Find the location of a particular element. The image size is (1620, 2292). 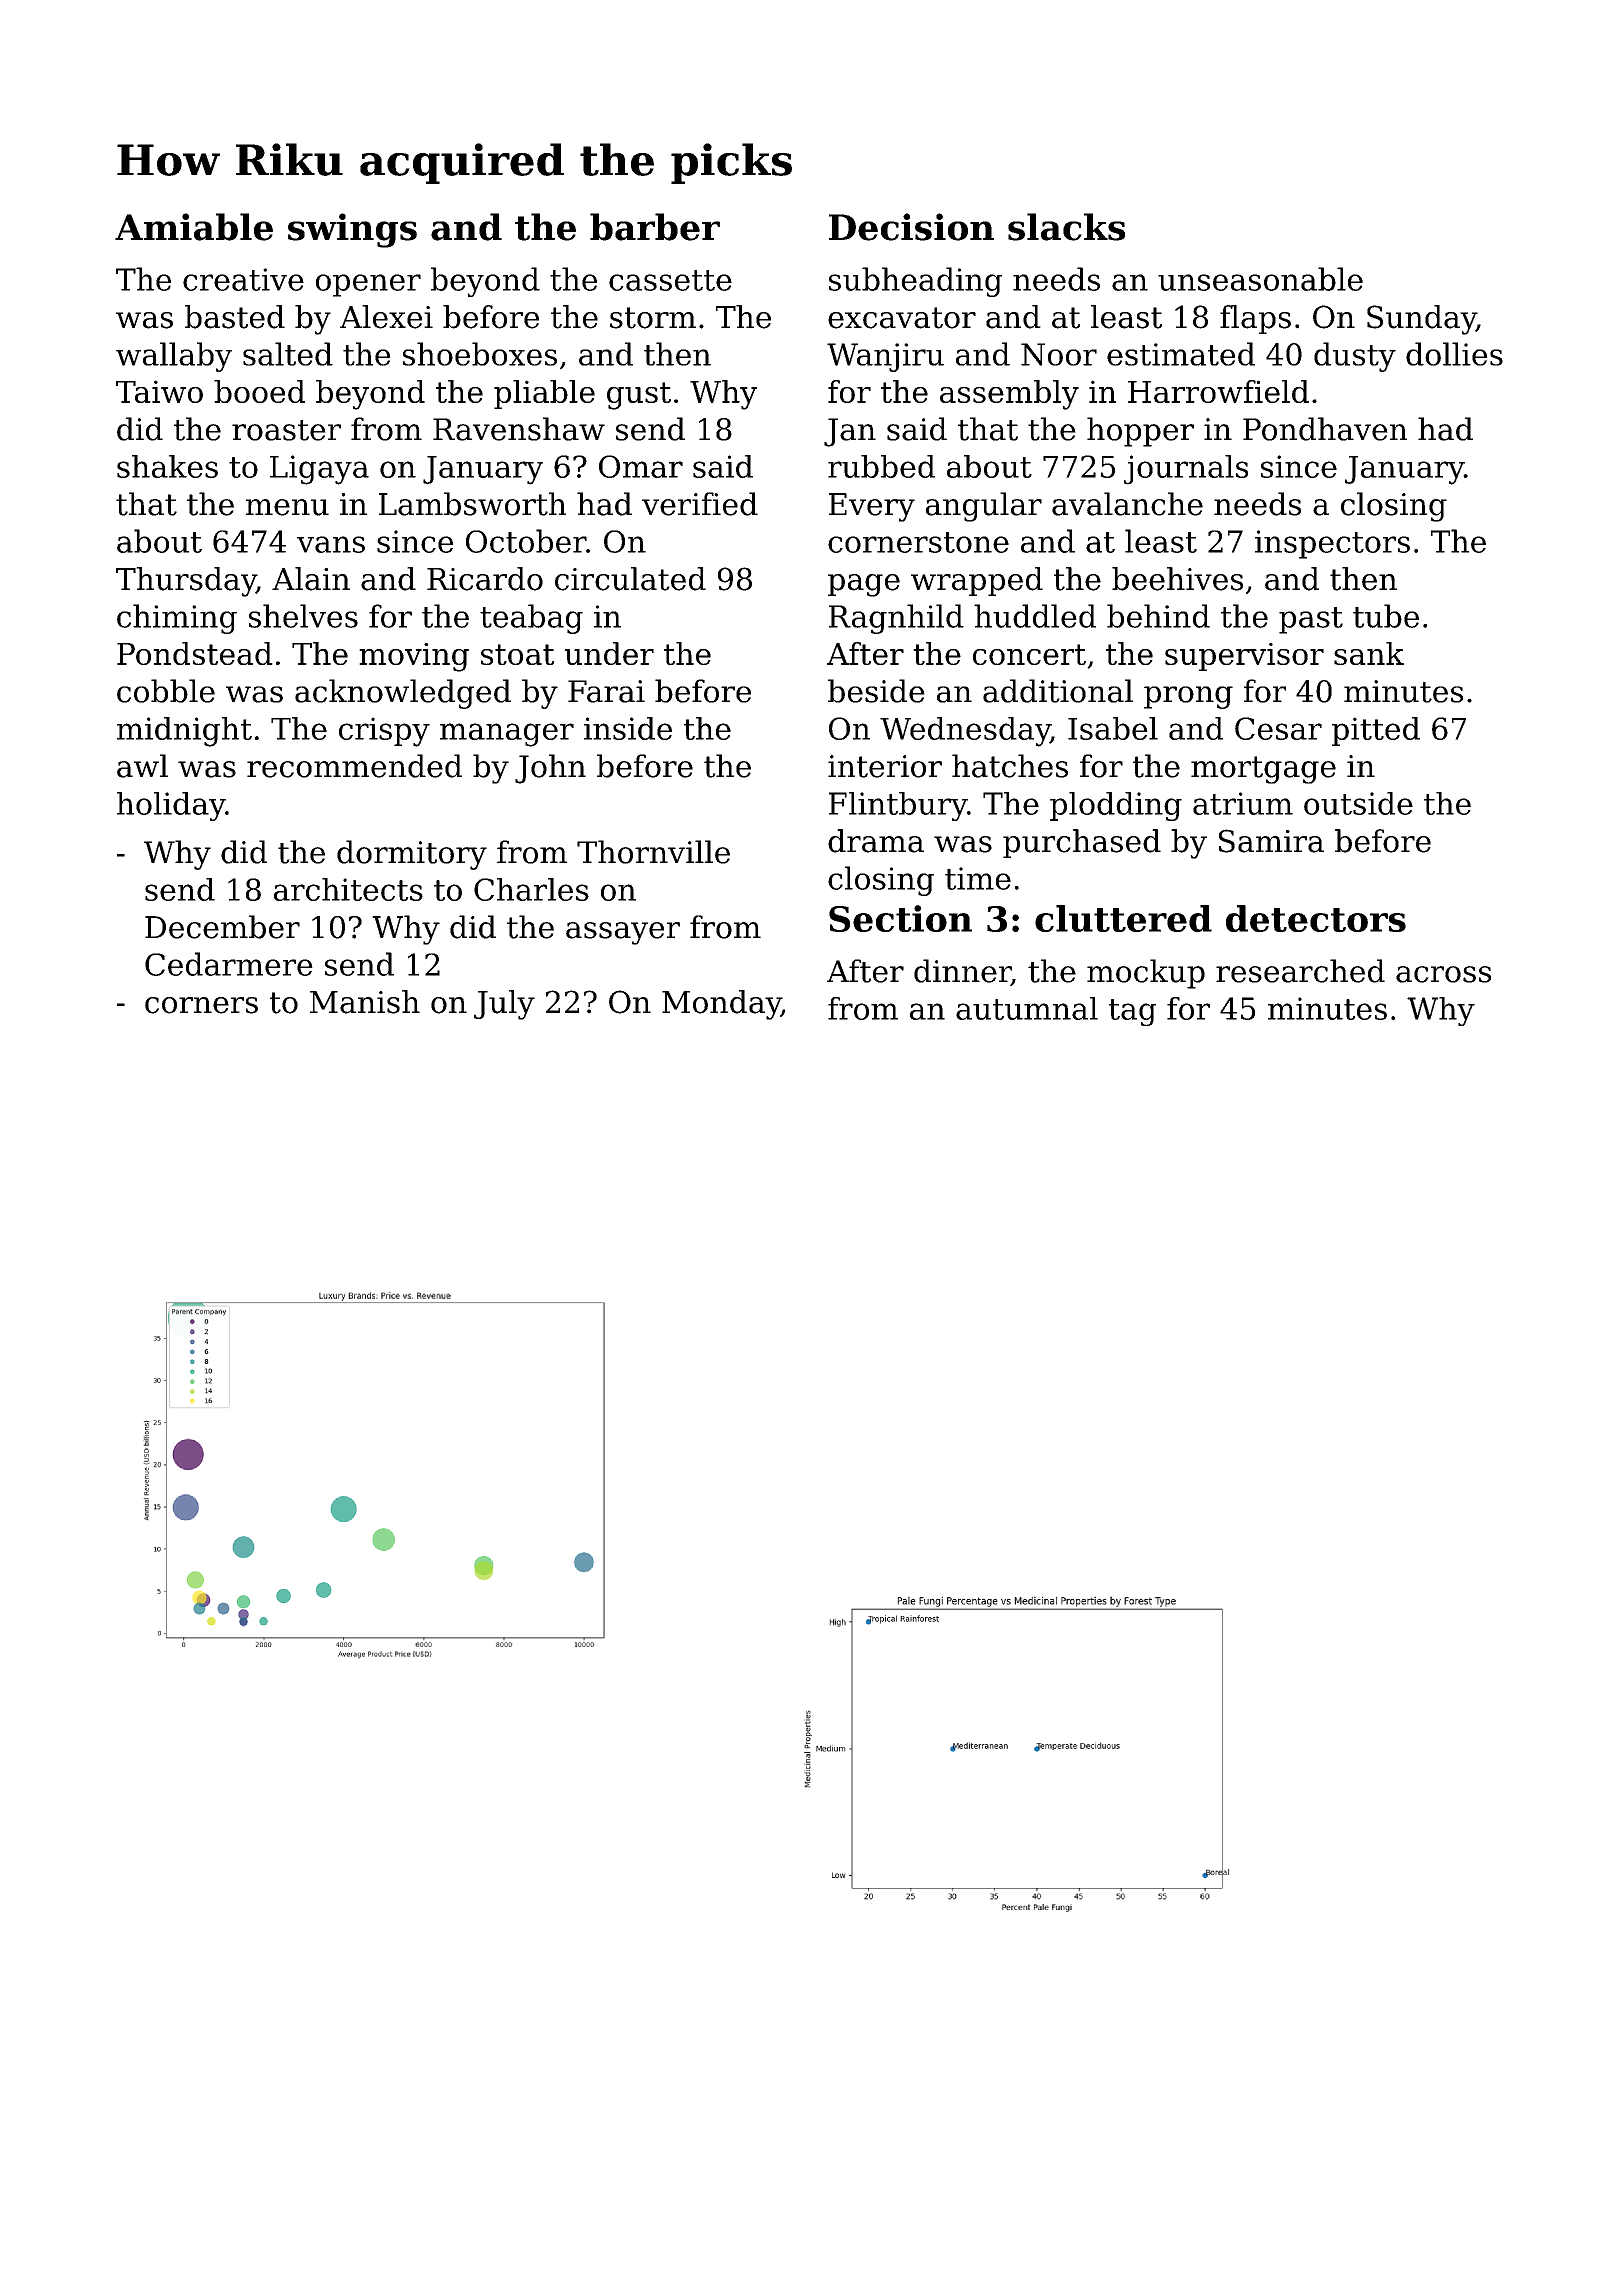

unseasonable is located at coordinates (1260, 279).
